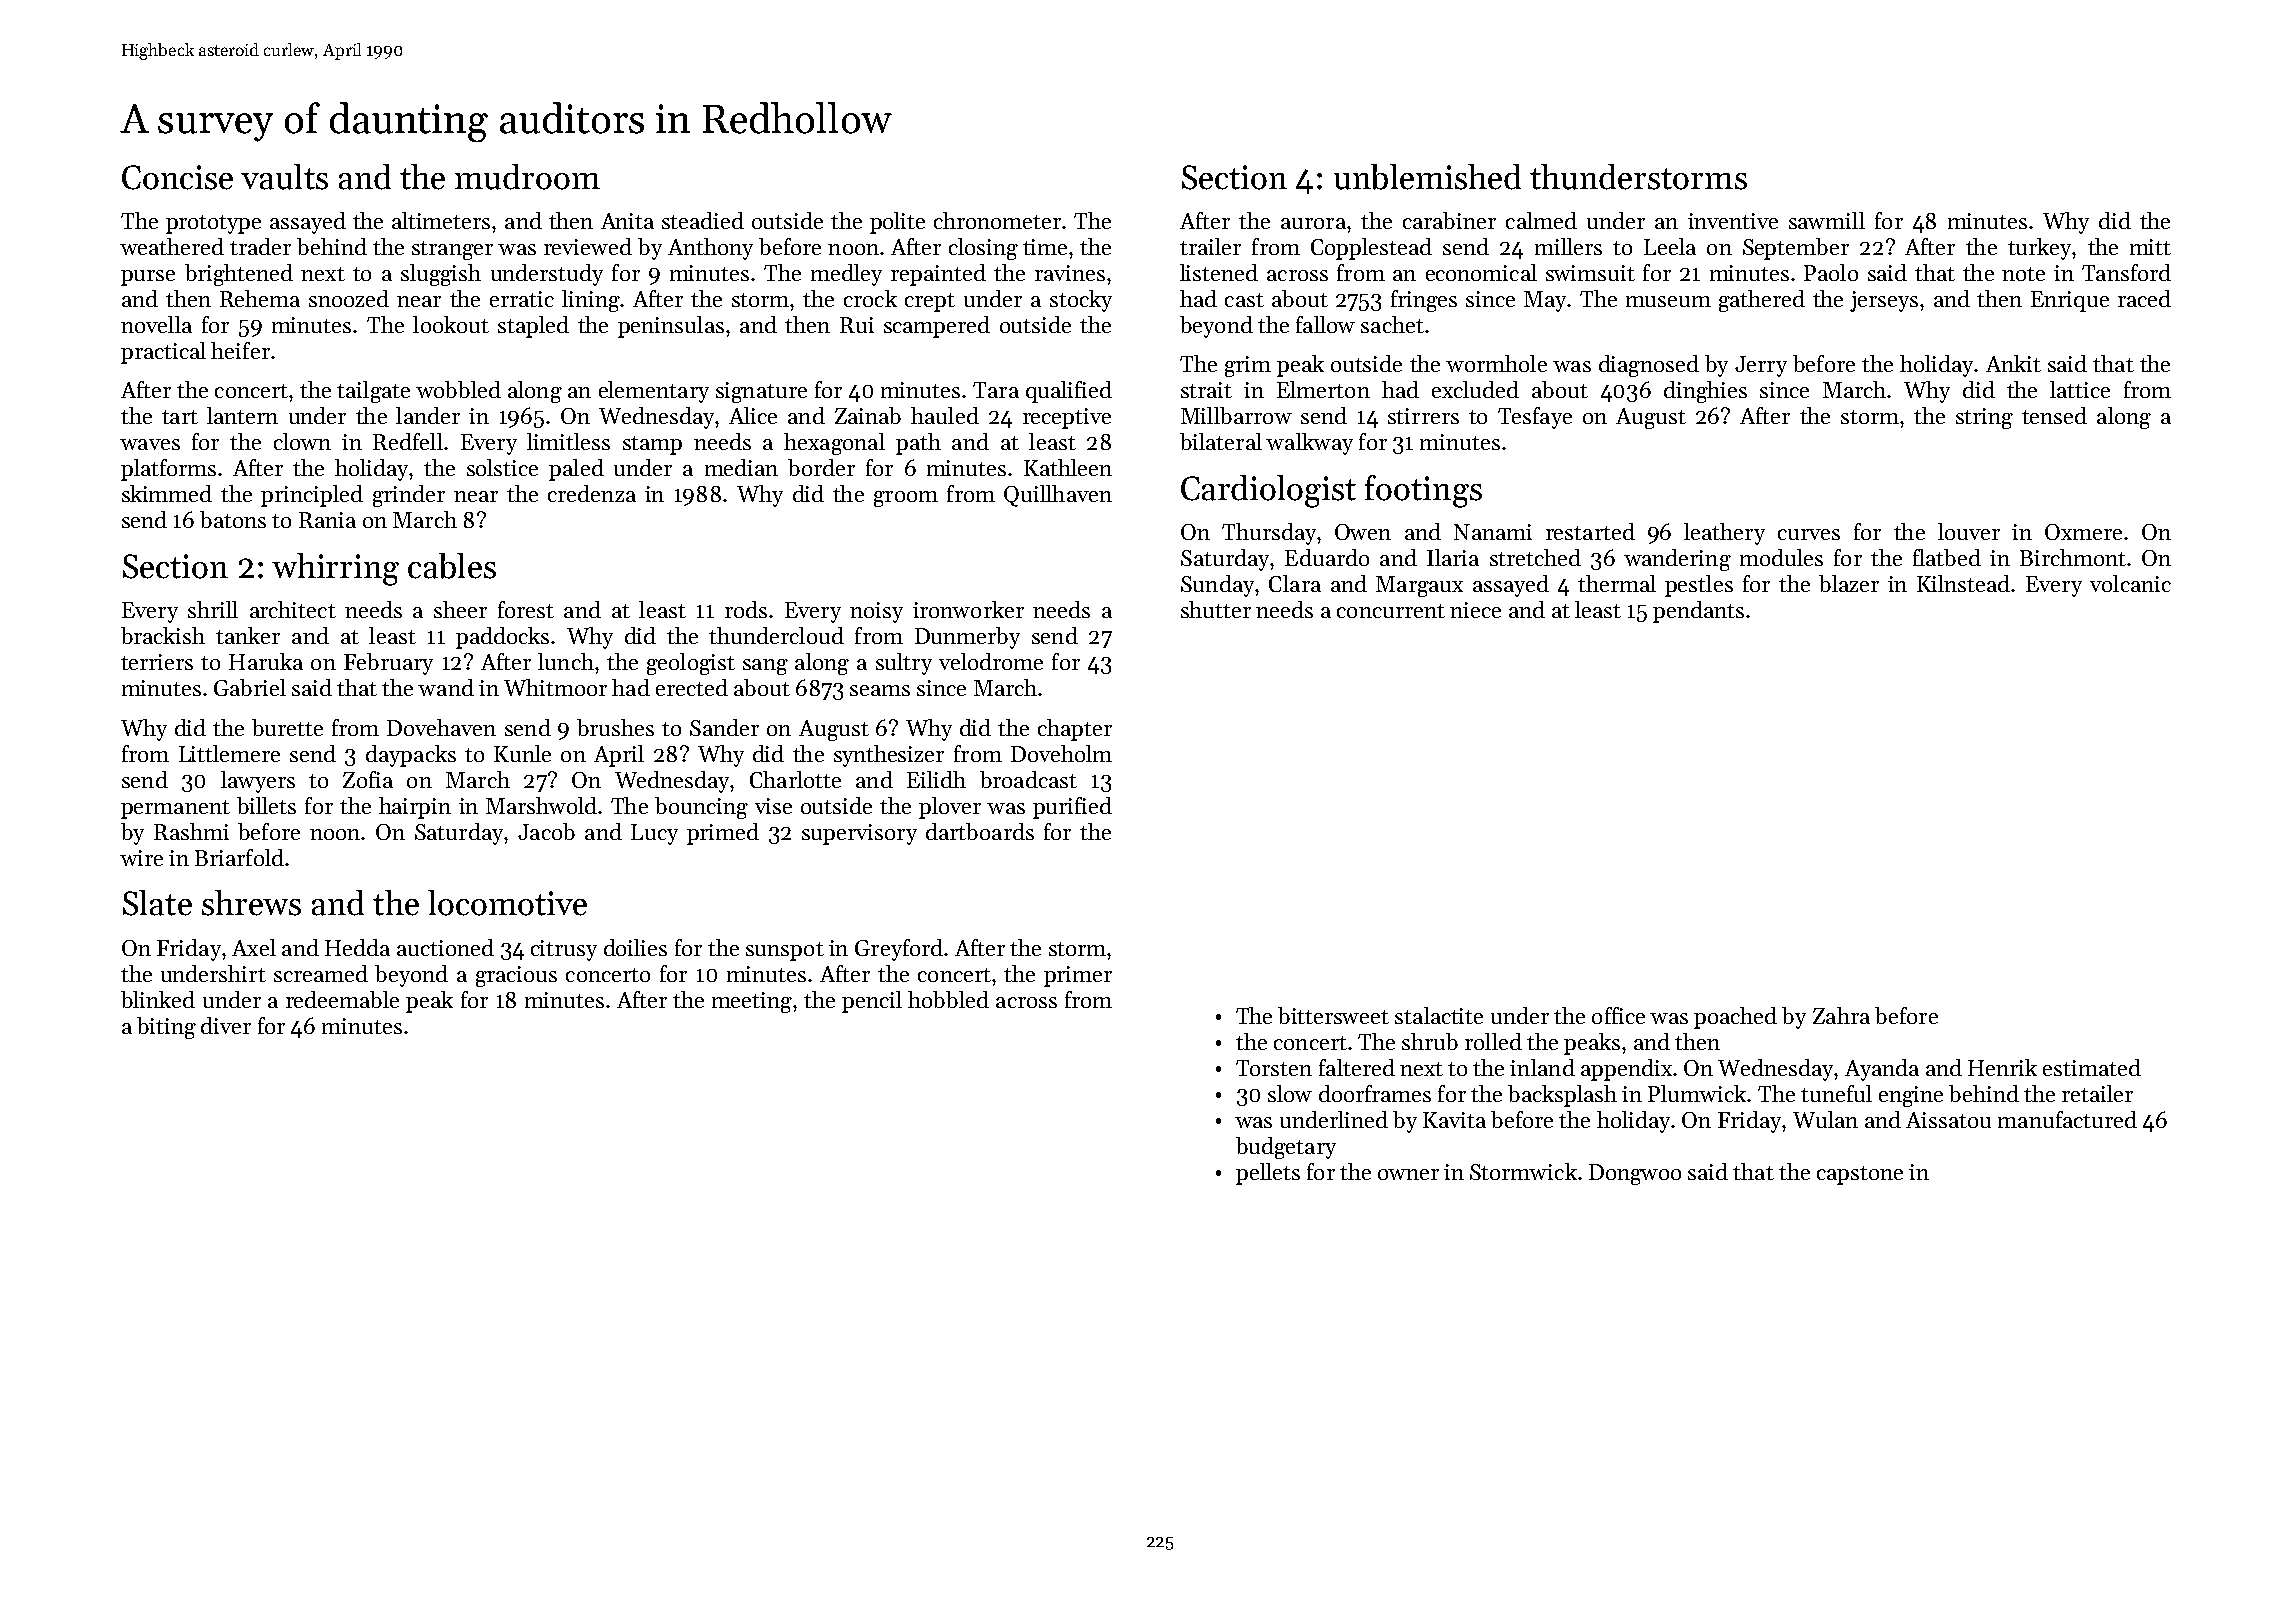 This page has height=1620, width=2292. I want to click on Zahra, so click(1841, 1015).
